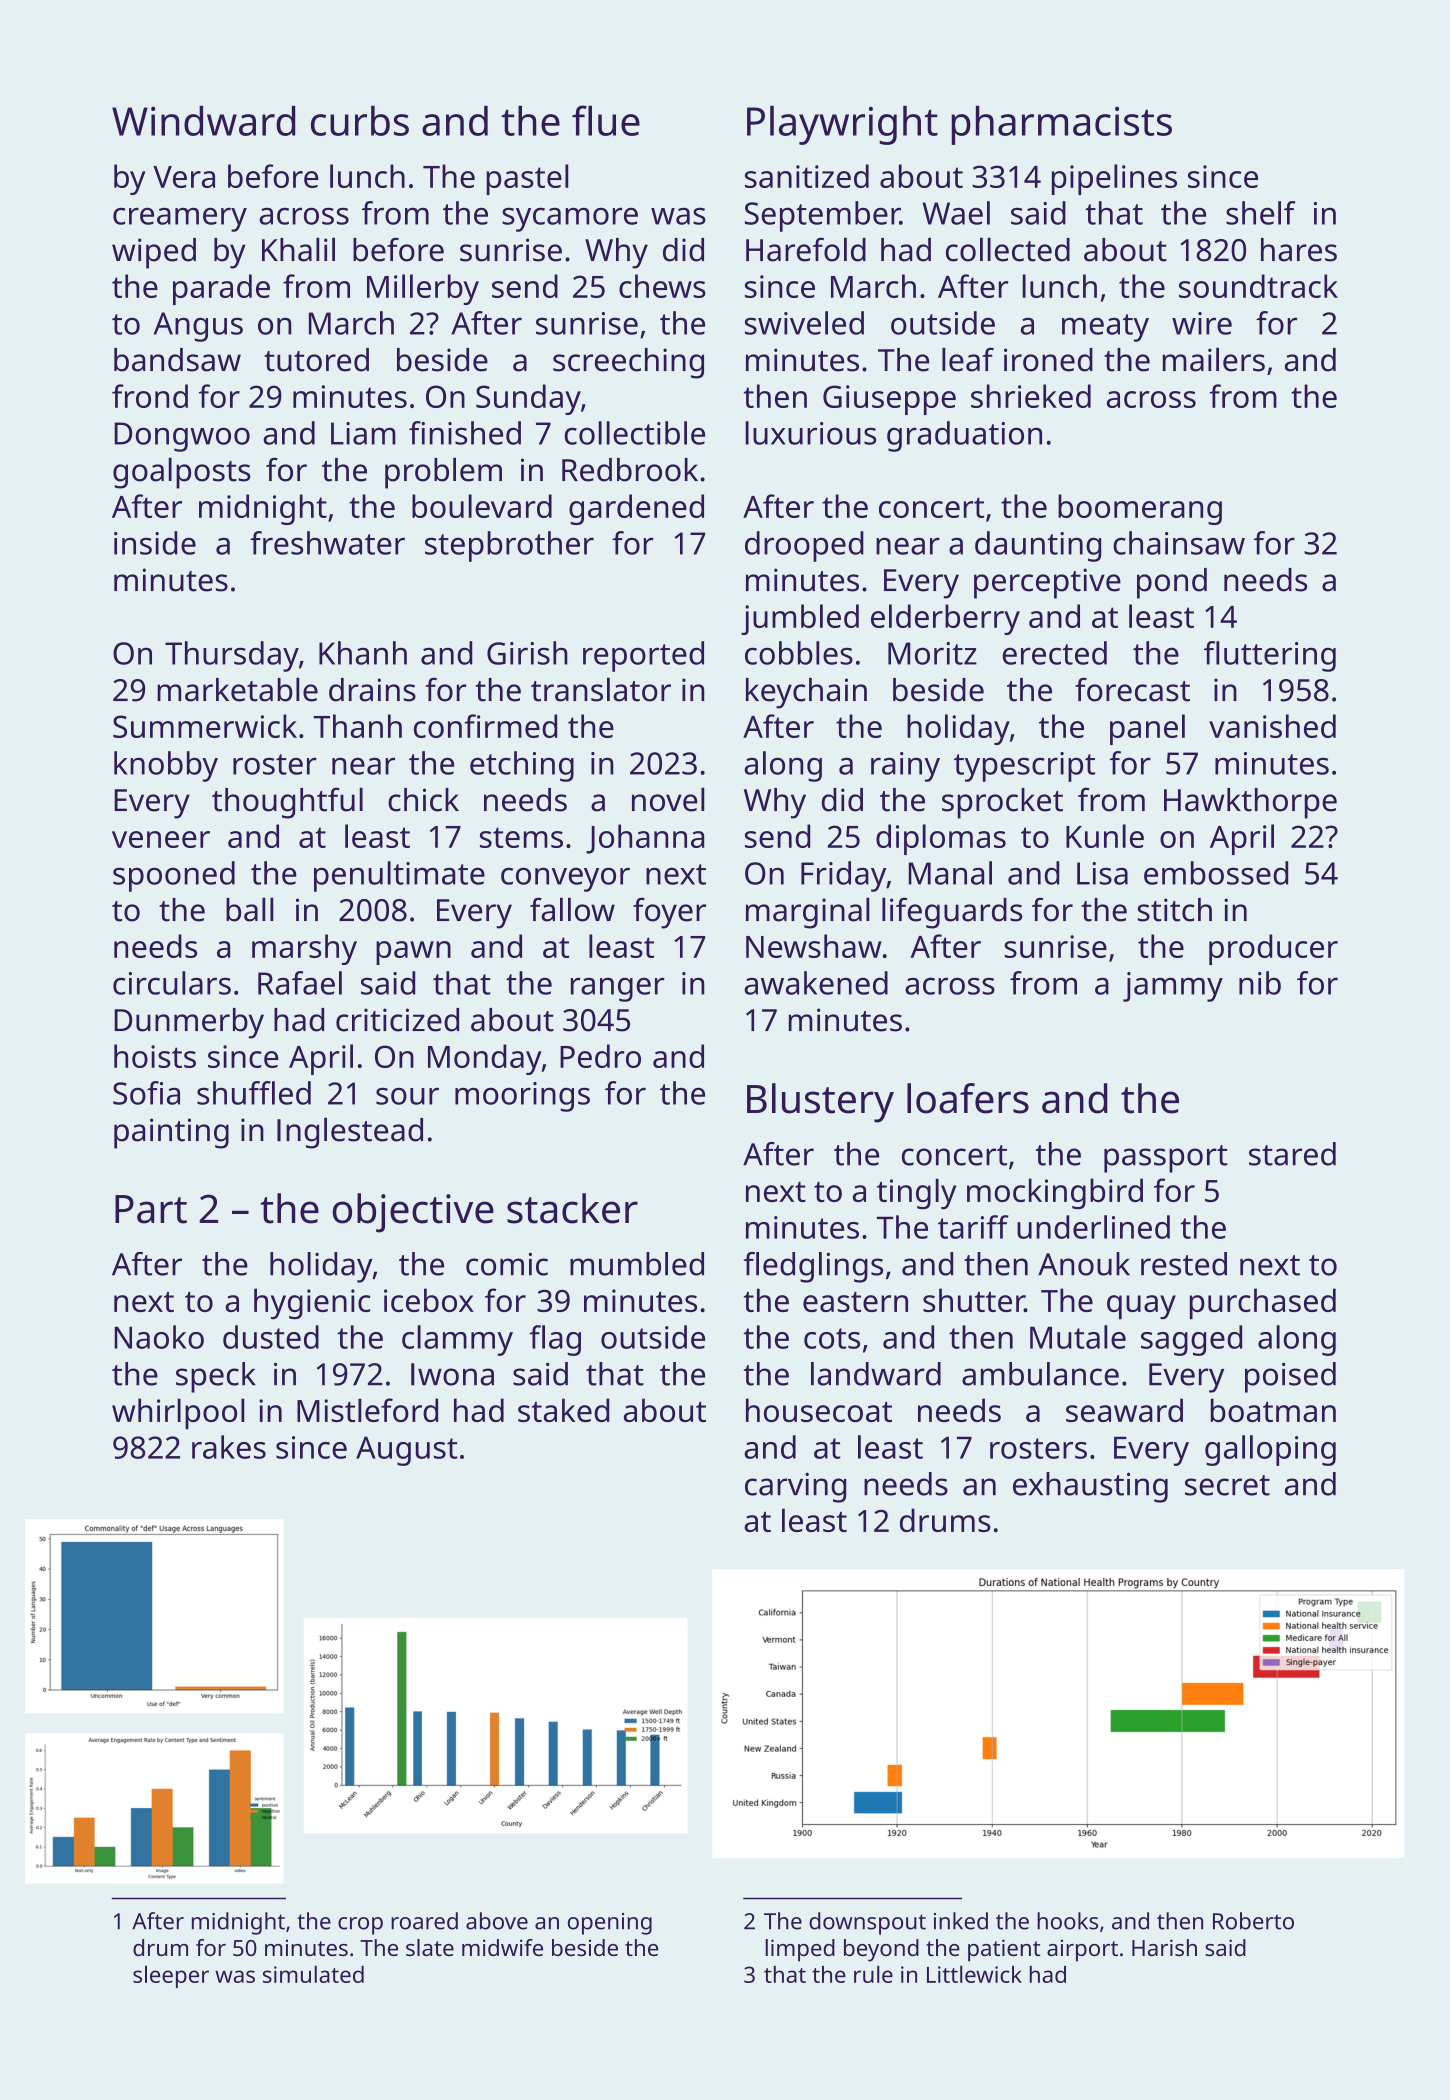 Image resolution: width=1450 pixels, height=2100 pixels. I want to click on veneer, so click(161, 839).
